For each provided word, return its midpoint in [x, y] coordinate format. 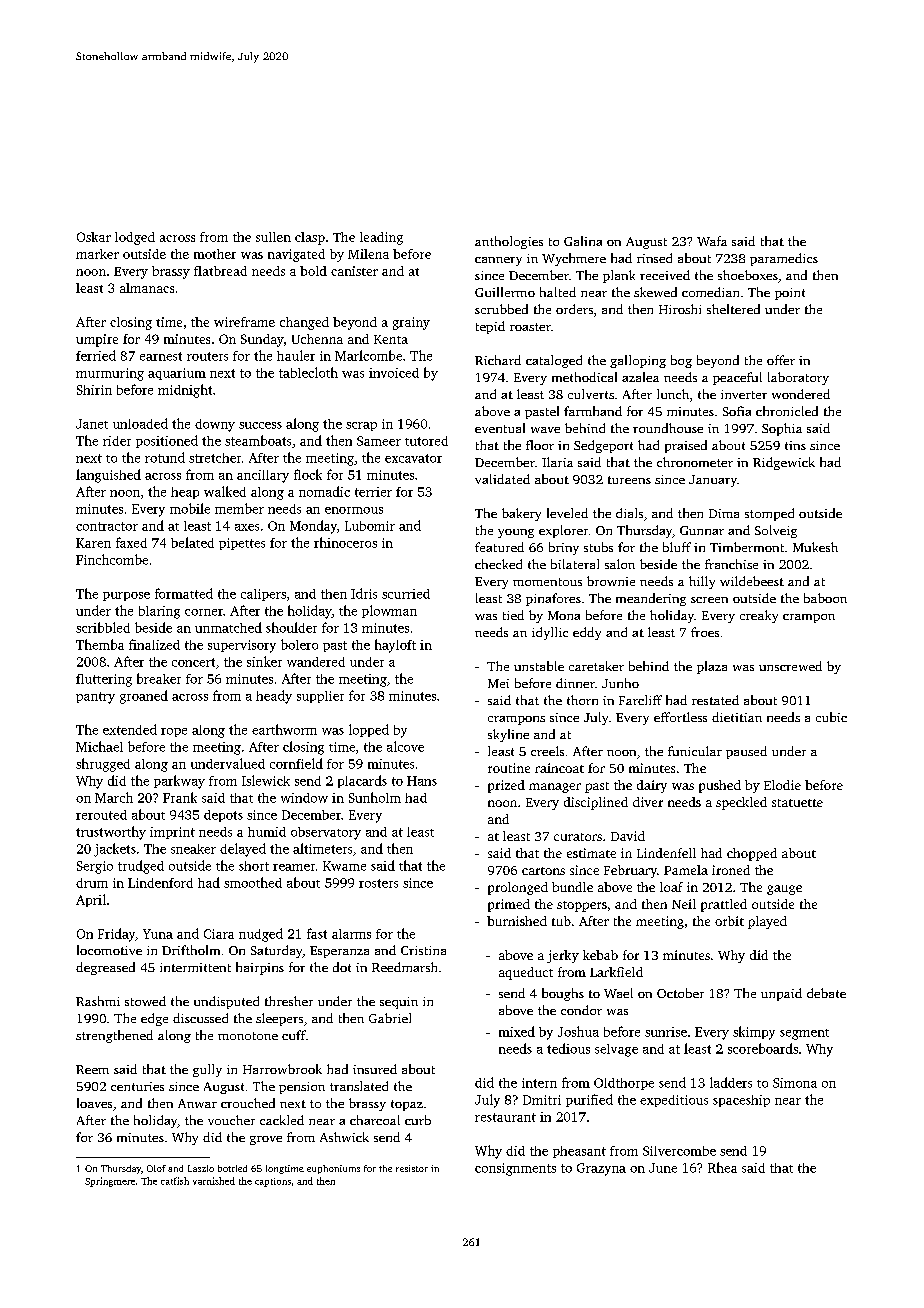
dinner [575, 683]
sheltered [733, 309]
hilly [702, 582]
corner [204, 612]
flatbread [220, 271]
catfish [175, 1181]
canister [354, 271]
